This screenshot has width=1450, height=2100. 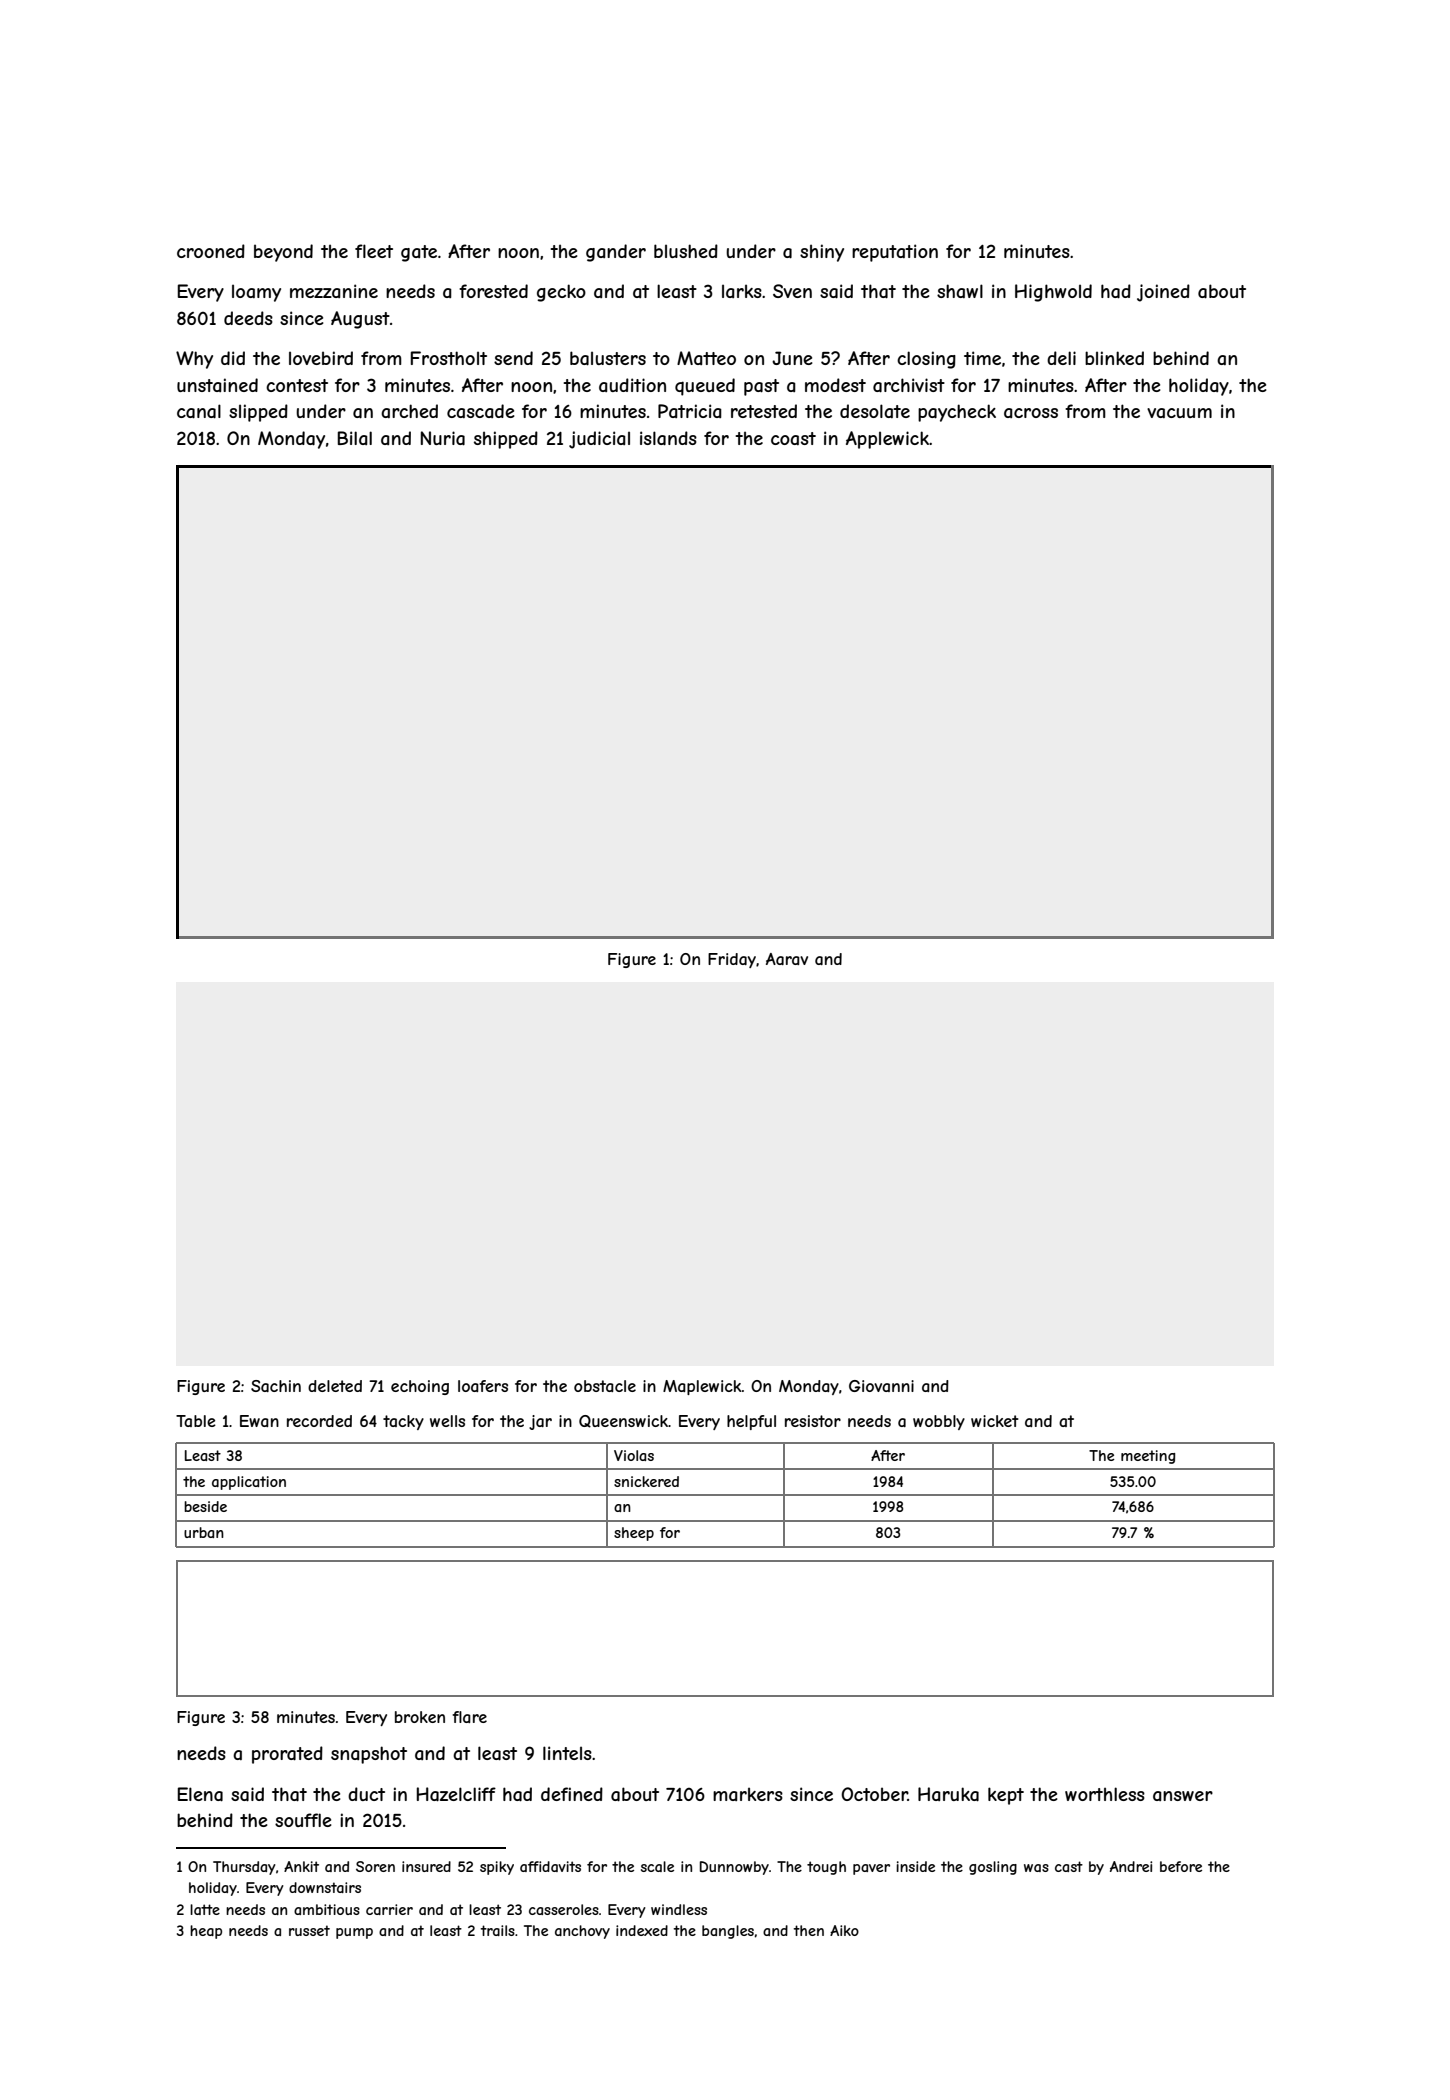 I want to click on bangles, so click(x=728, y=1932).
